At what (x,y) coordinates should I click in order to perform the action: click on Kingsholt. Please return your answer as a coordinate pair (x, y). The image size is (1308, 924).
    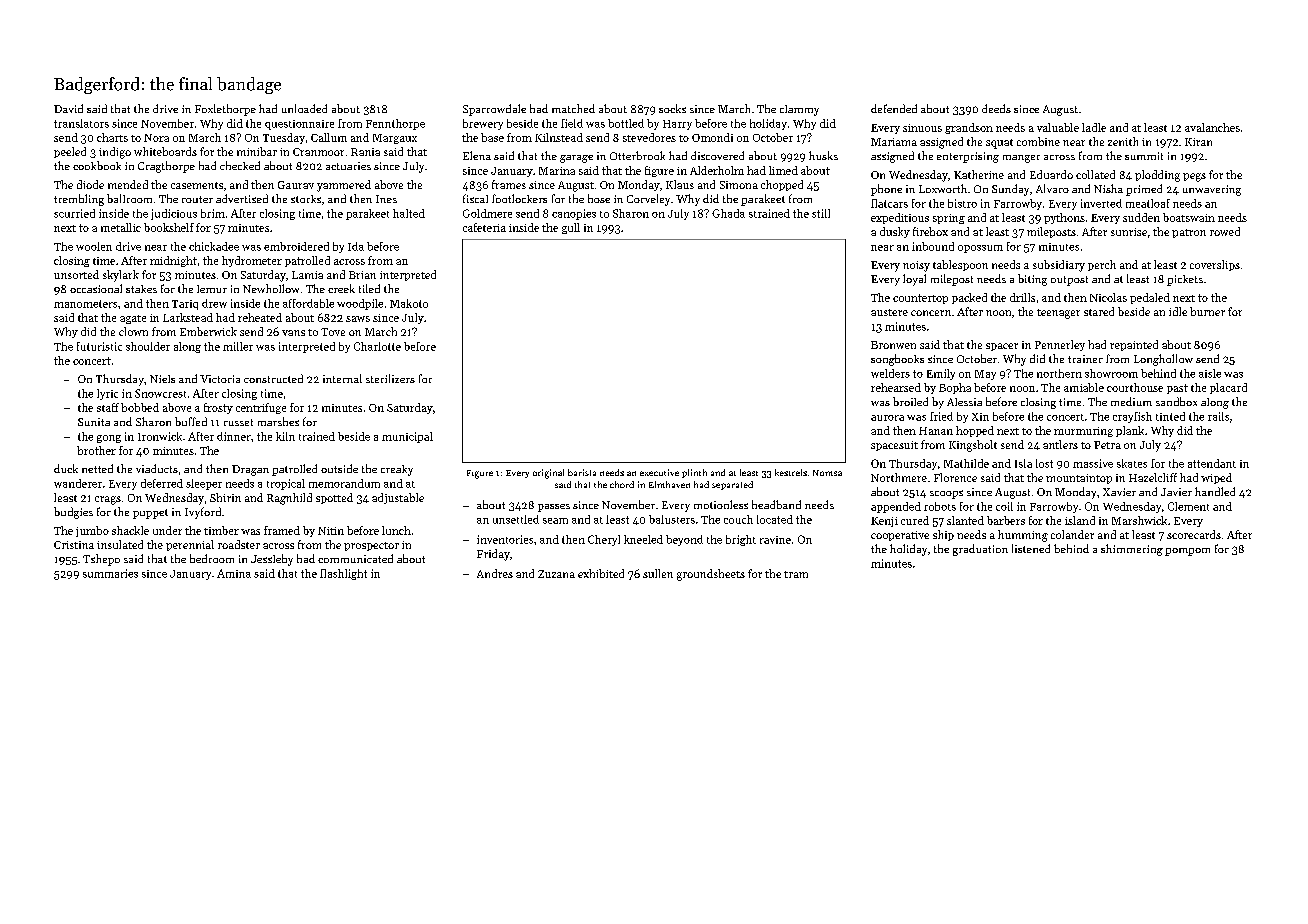
    Looking at the image, I should click on (973, 446).
